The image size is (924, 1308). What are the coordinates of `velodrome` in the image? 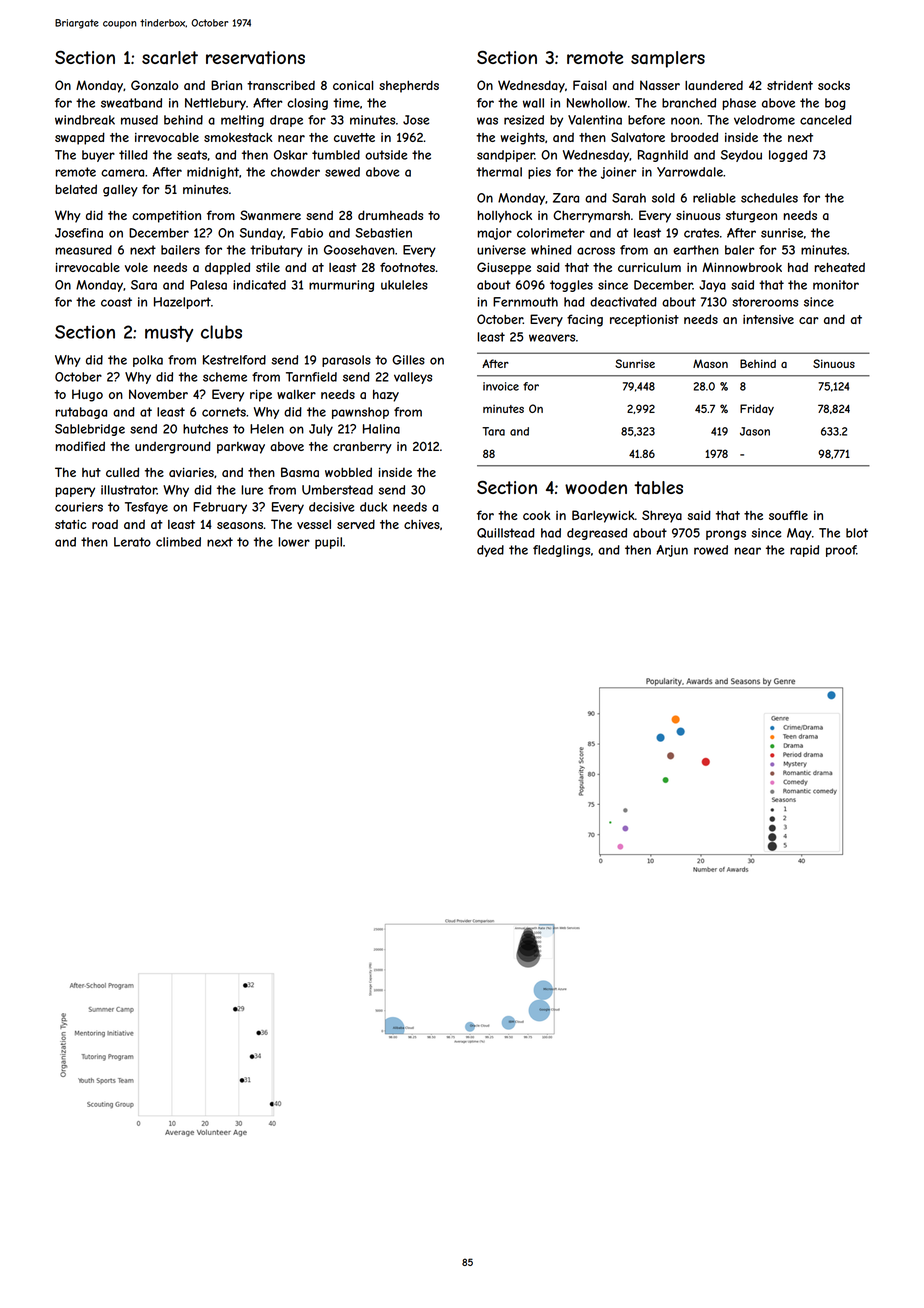 It's located at (764, 120).
